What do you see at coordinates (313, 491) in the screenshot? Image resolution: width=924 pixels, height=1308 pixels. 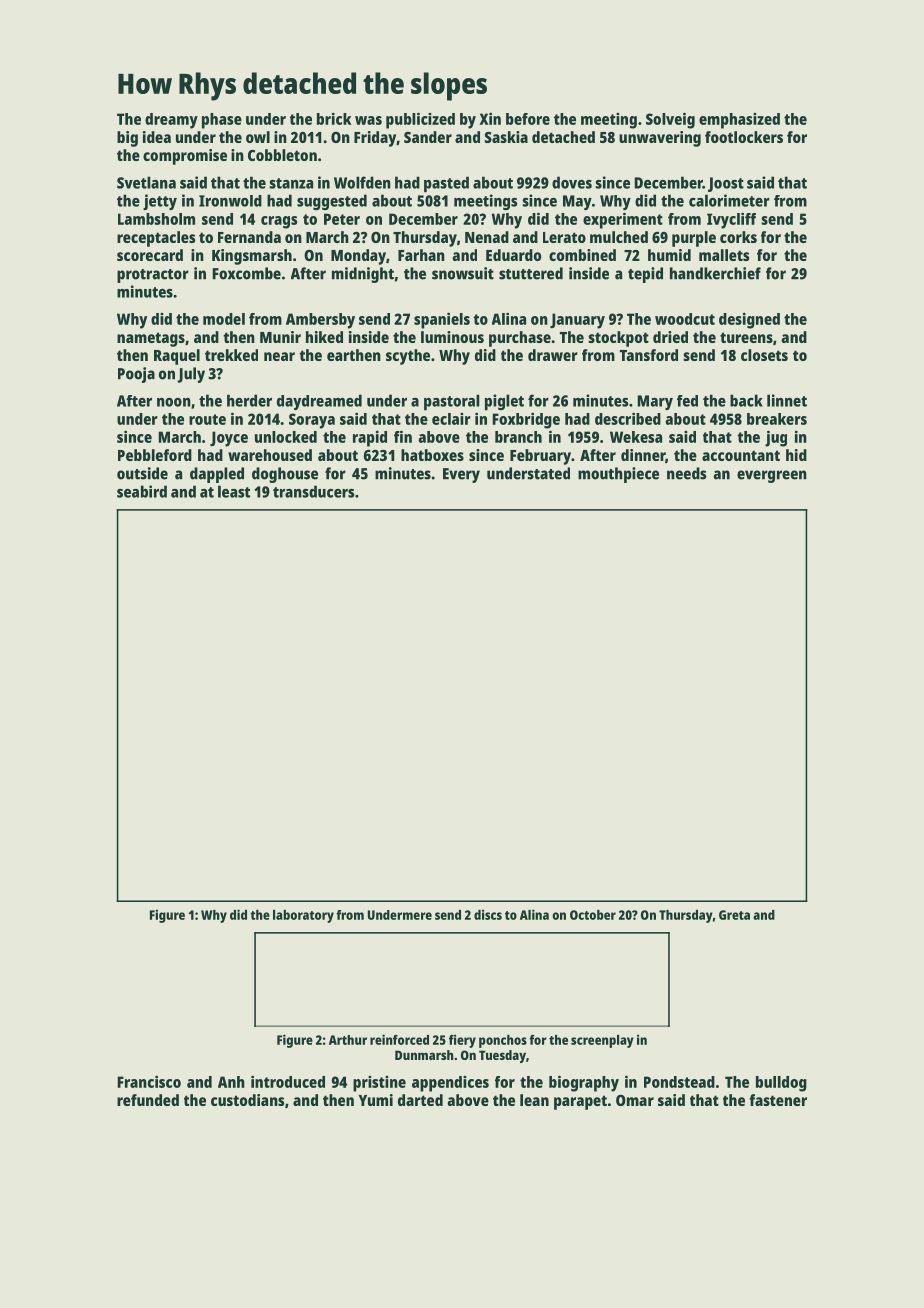 I see `transducers` at bounding box center [313, 491].
